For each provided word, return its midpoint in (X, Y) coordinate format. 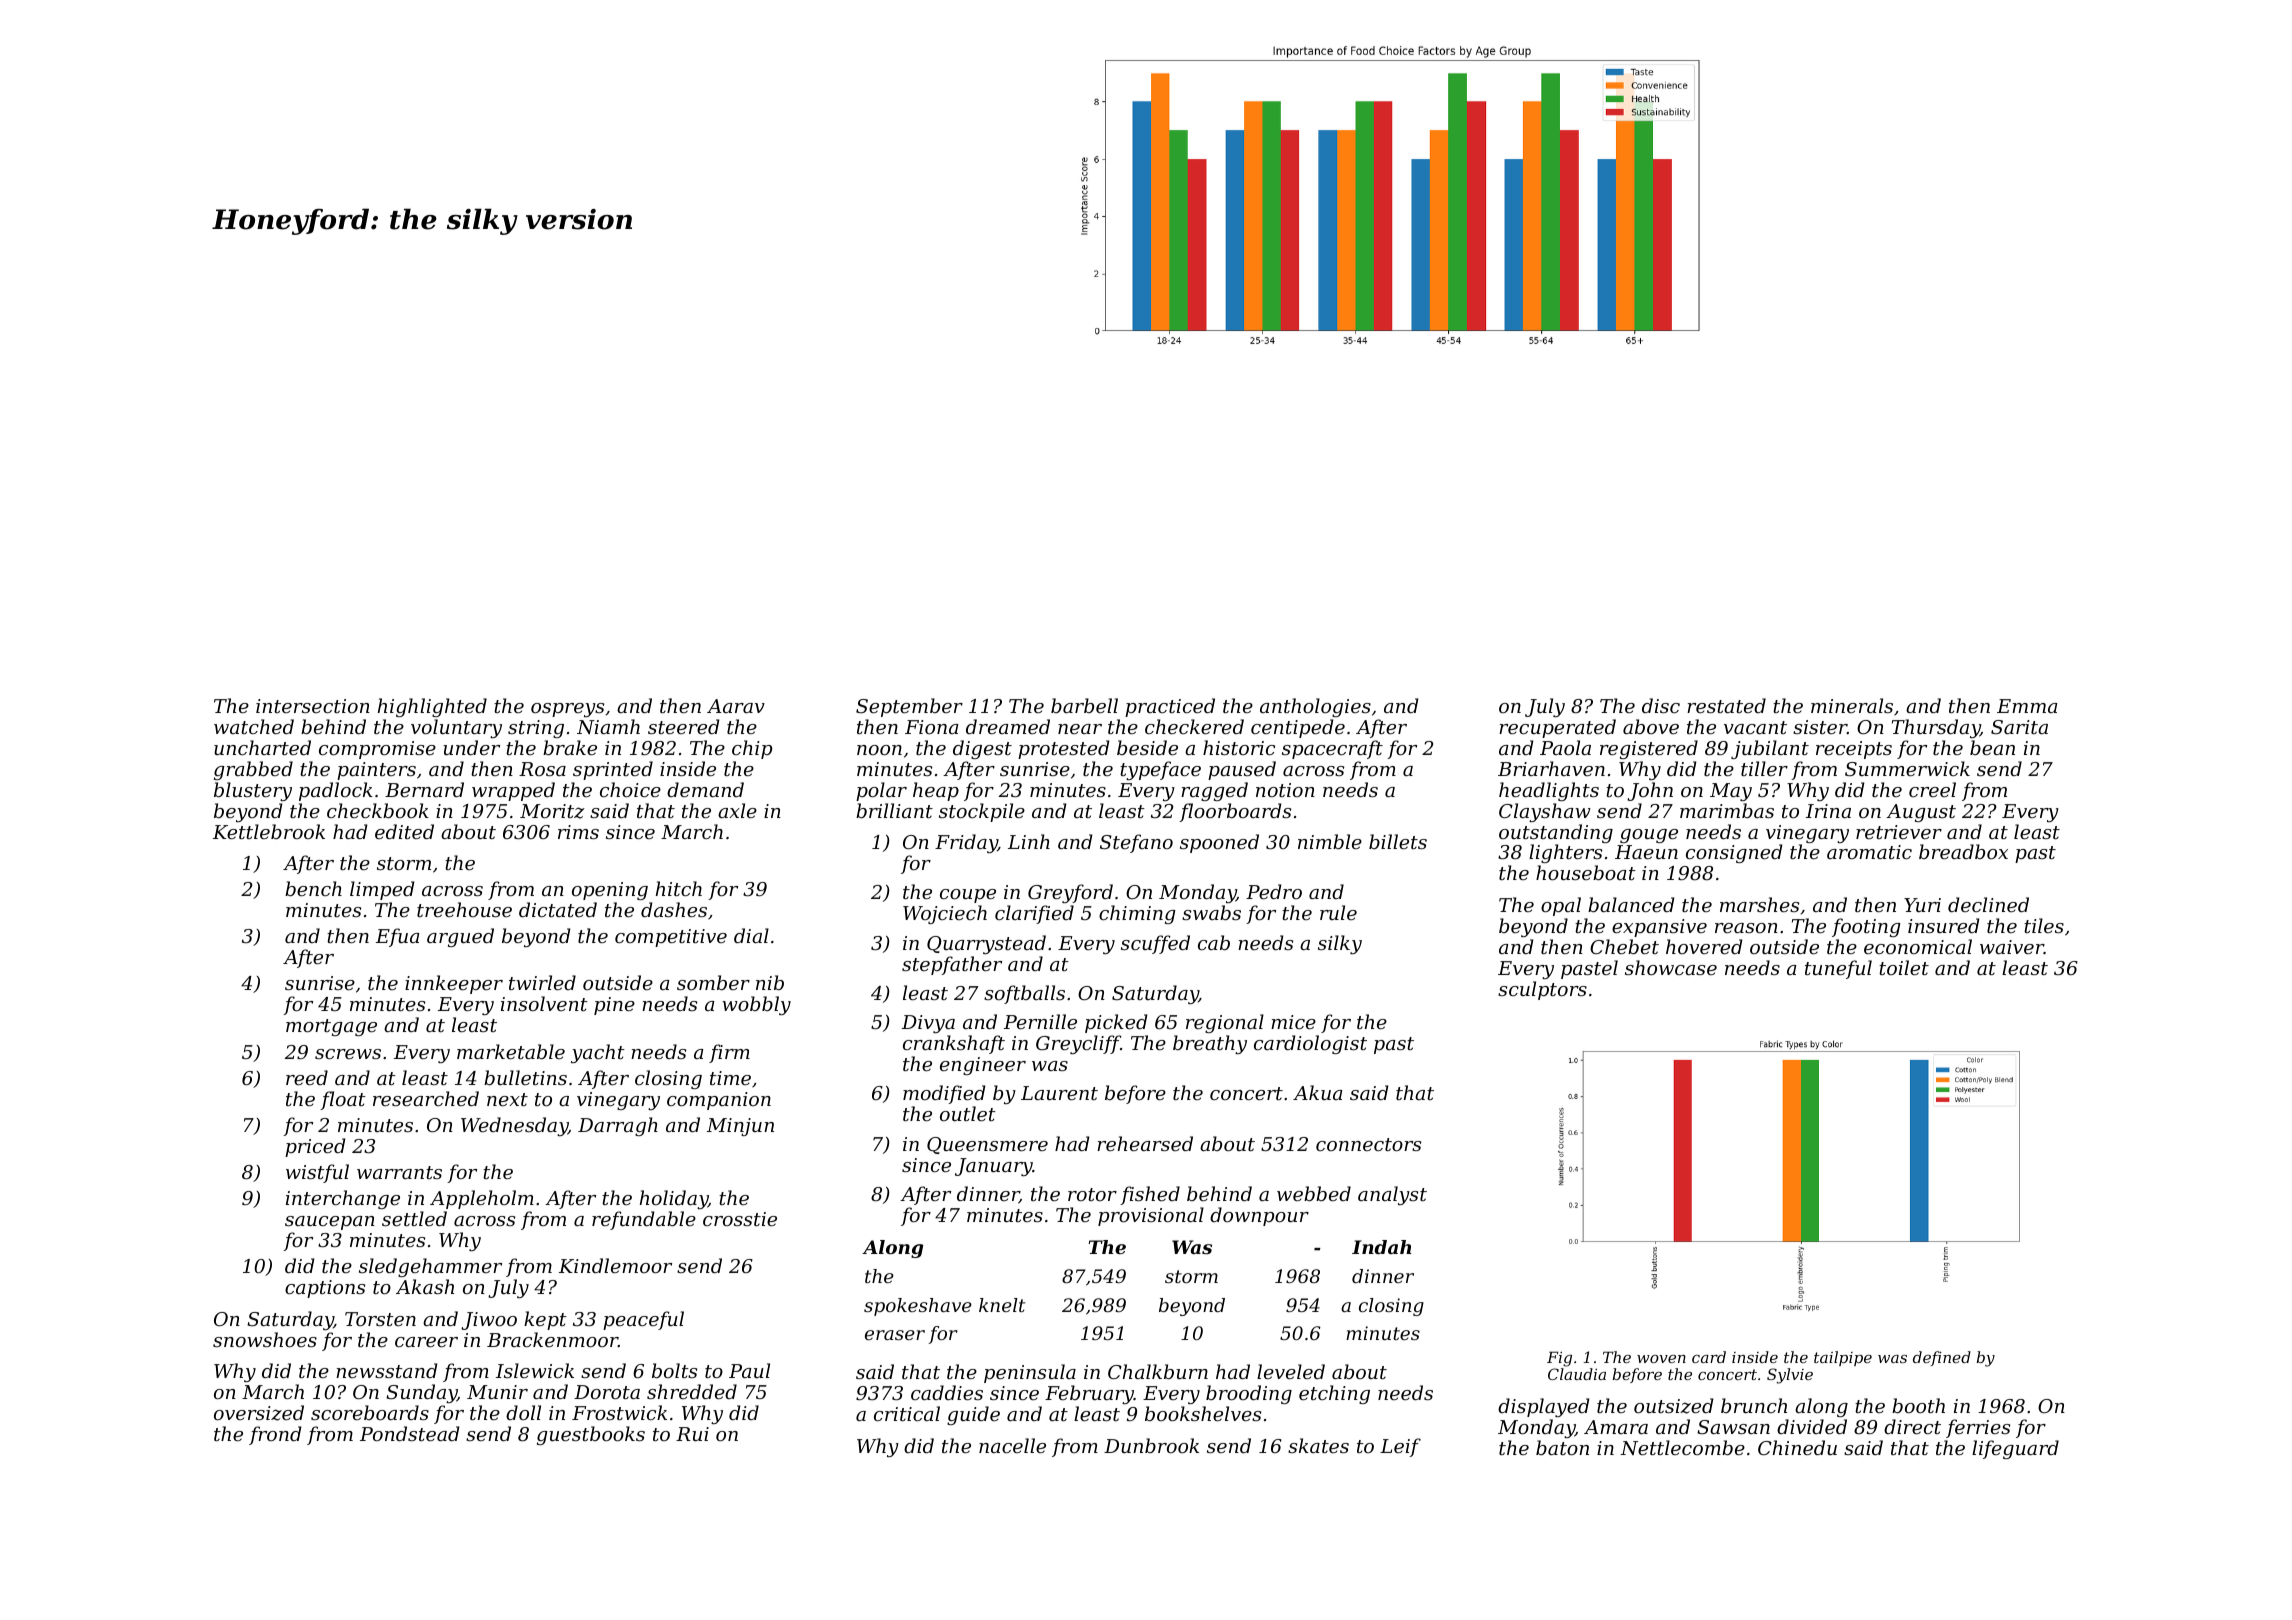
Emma (2027, 706)
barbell (1084, 705)
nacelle (1012, 1445)
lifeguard (2015, 1449)
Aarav (736, 706)
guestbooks (591, 1435)
